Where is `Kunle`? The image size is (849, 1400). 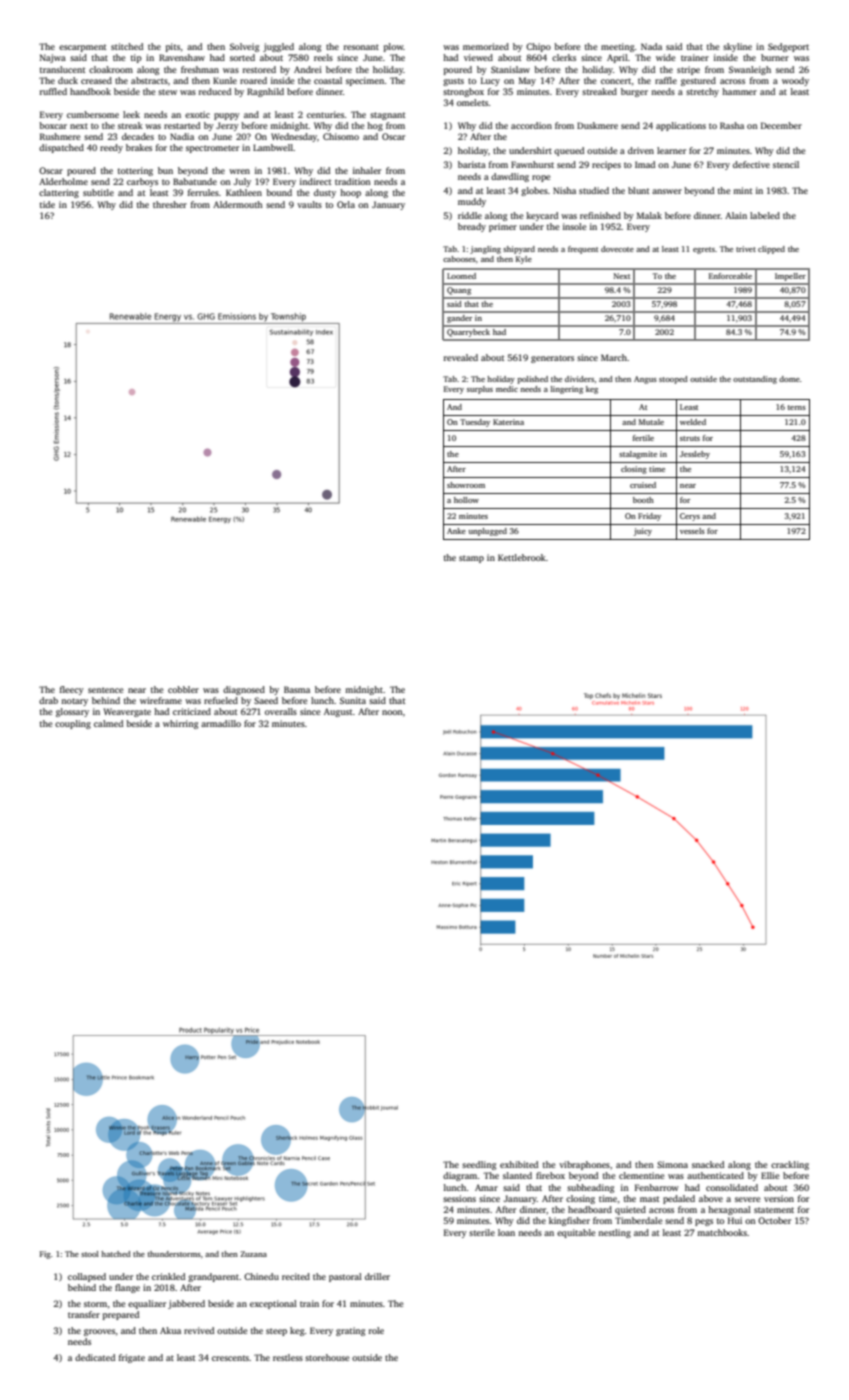 Kunle is located at coordinates (225, 80).
